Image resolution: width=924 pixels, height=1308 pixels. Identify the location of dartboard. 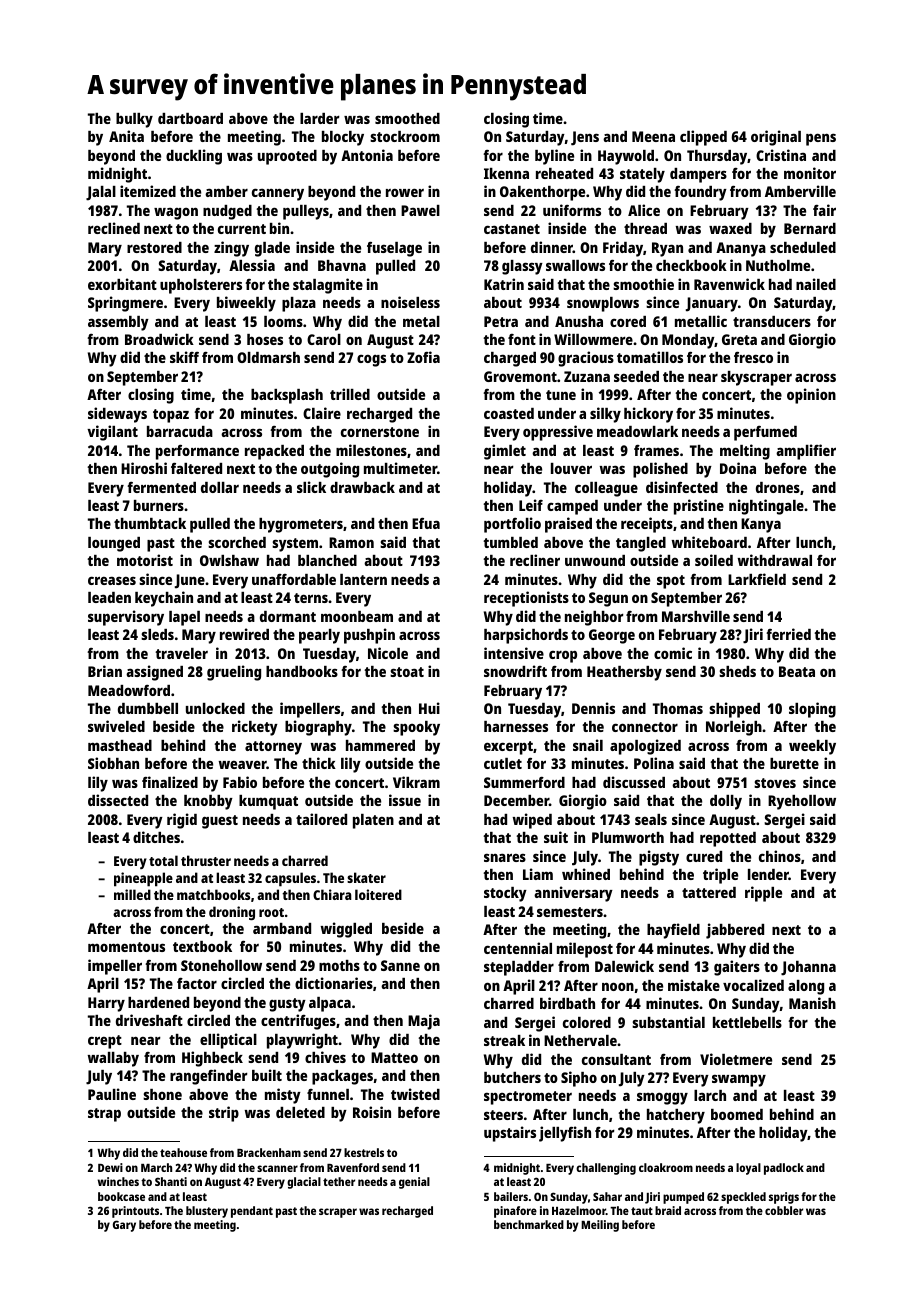
(190, 118).
